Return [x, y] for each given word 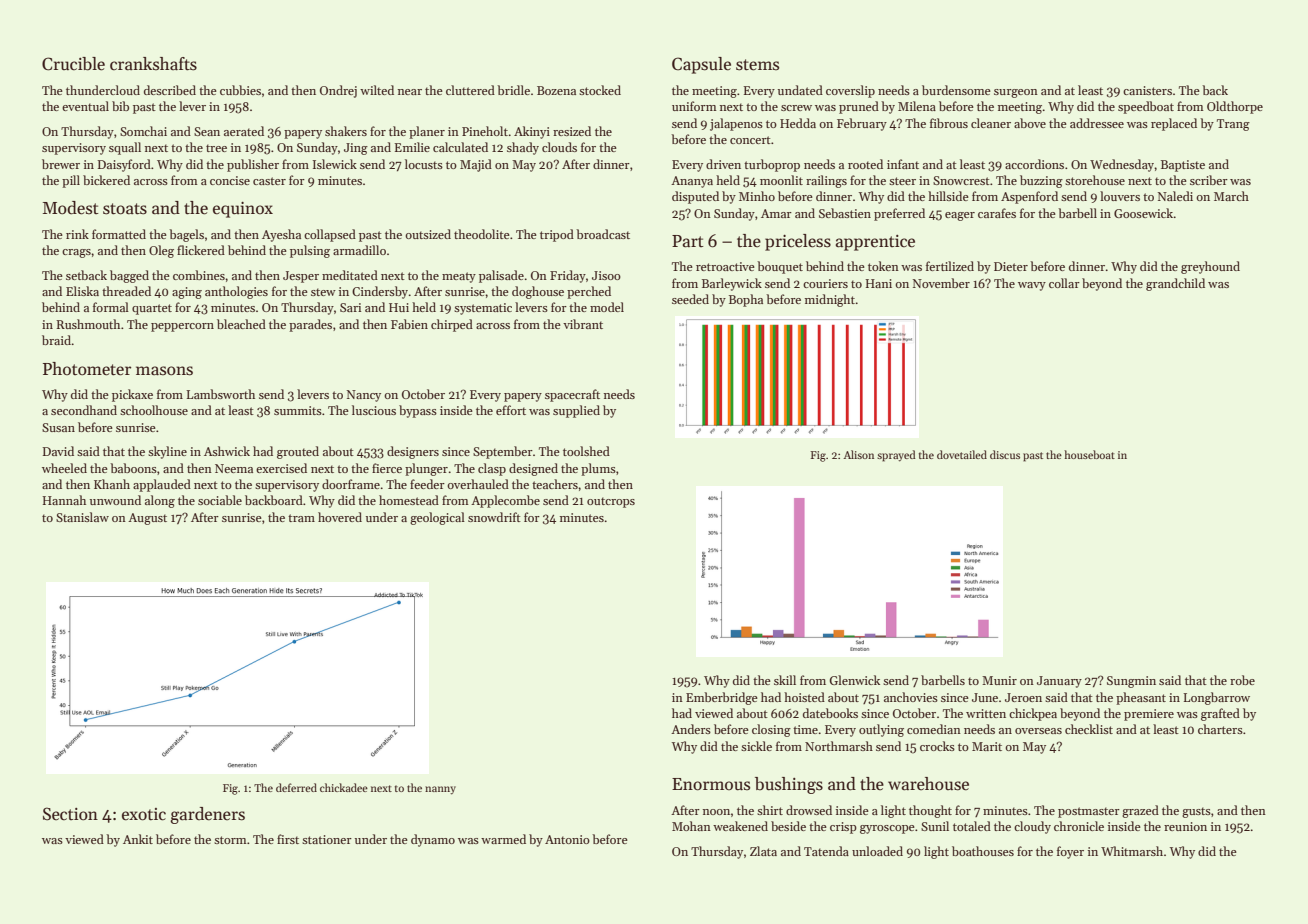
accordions [1034, 164]
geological [437, 518]
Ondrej [338, 91]
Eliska [82, 291]
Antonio [567, 839]
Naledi [1175, 196]
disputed [695, 197]
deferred [296, 787]
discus [1005, 454]
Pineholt [485, 131]
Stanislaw [82, 517]
